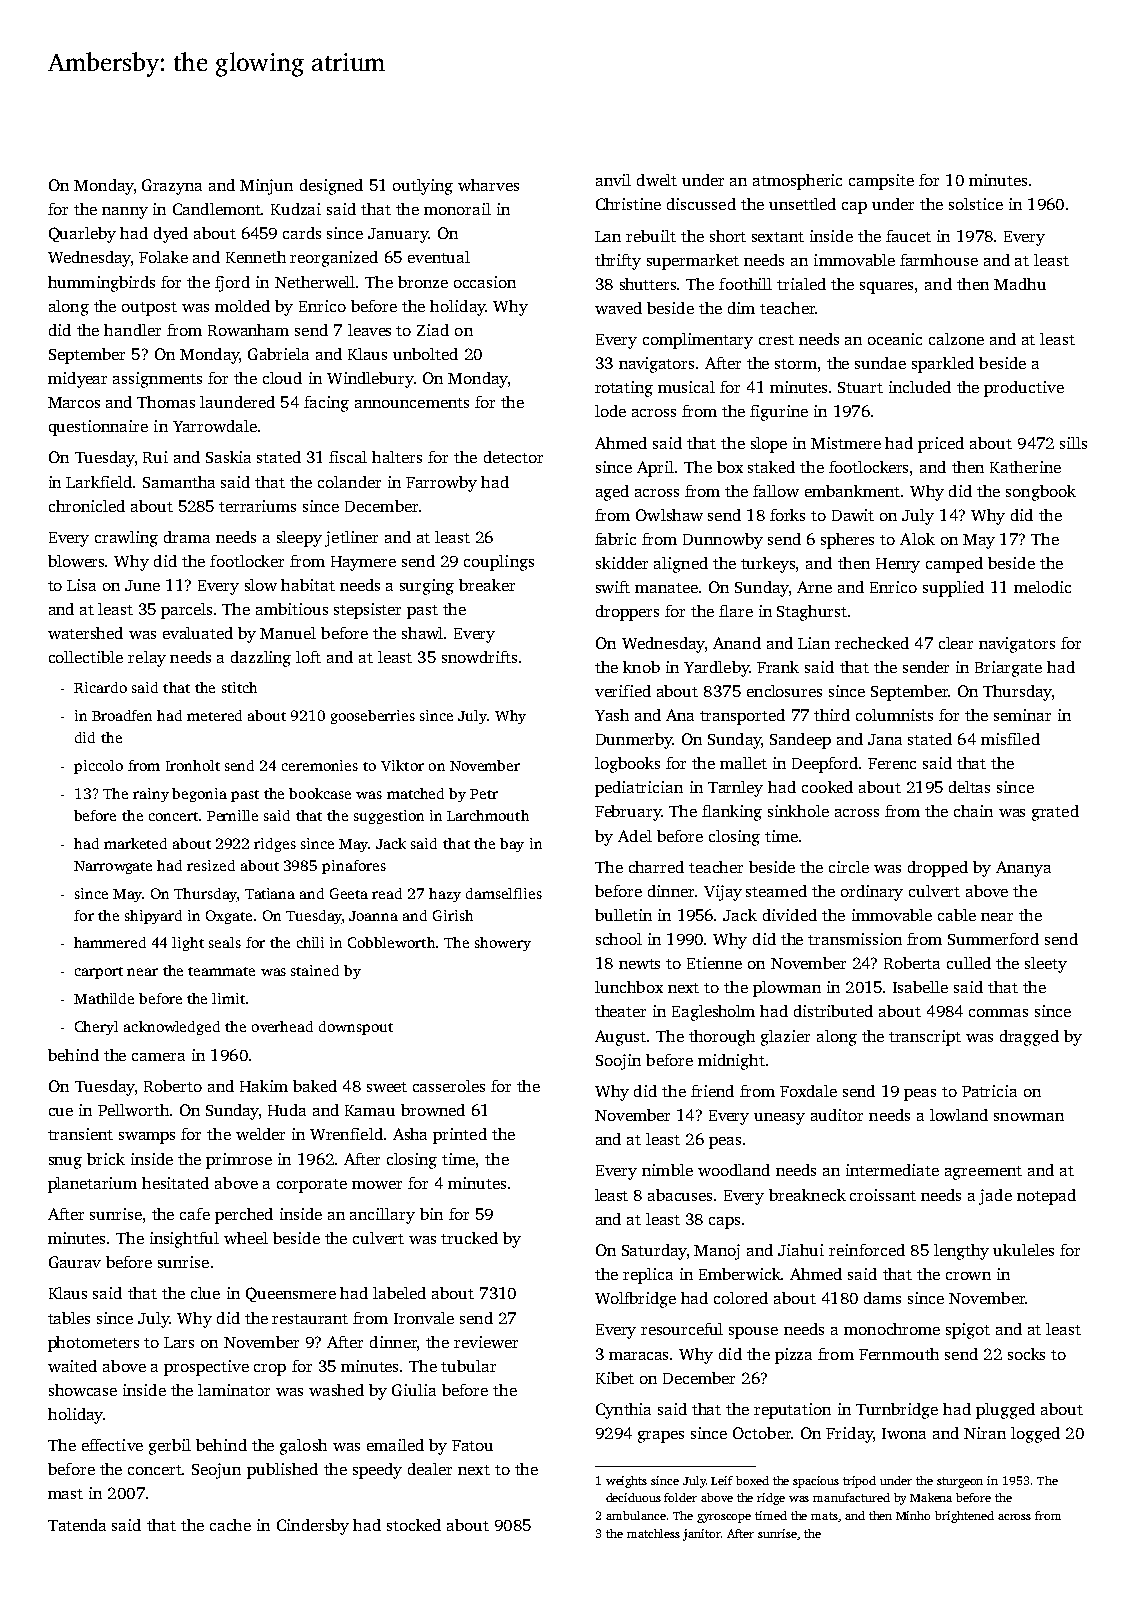  What do you see at coordinates (1020, 284) in the document?
I see `Madhu` at bounding box center [1020, 284].
